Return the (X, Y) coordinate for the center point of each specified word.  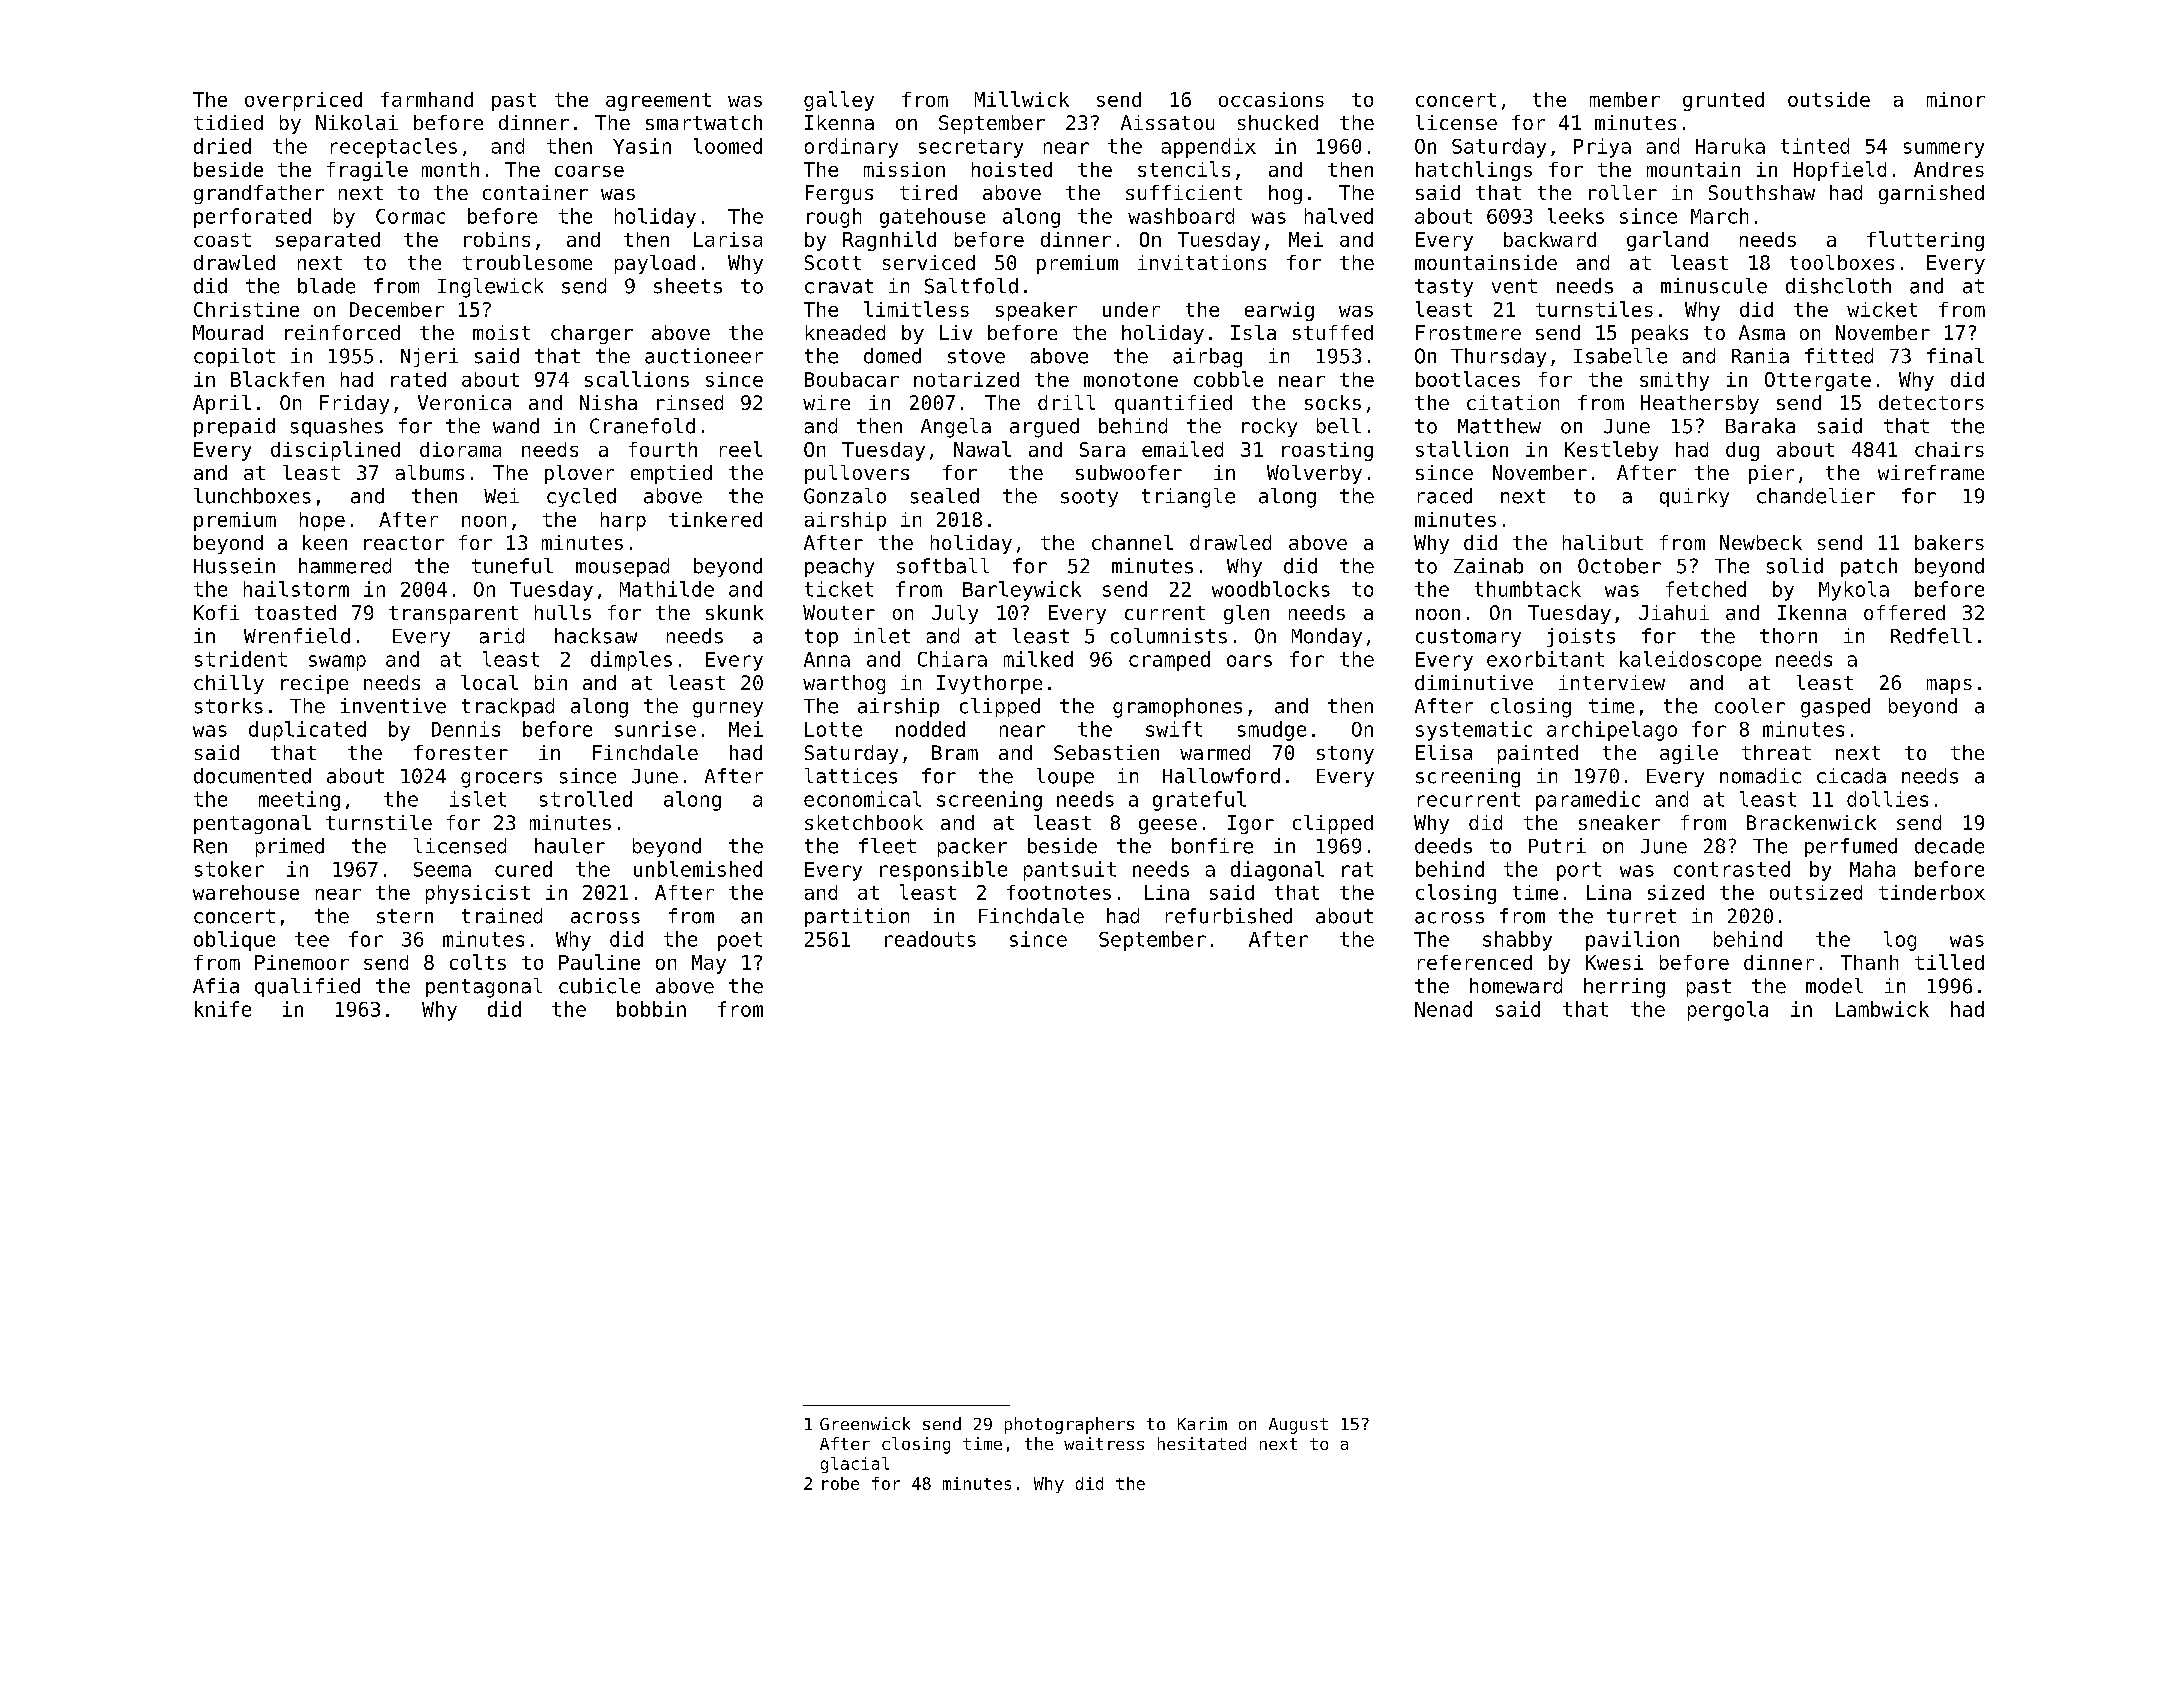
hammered (345, 566)
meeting (299, 801)
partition (857, 917)
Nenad (1443, 1009)
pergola (1728, 1011)
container (535, 192)
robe (840, 1483)
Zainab (1488, 566)
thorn (1788, 636)
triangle (1188, 498)
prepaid (234, 427)
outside (1829, 99)
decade (1949, 846)
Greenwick (865, 1423)
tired (928, 192)
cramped (1169, 661)
